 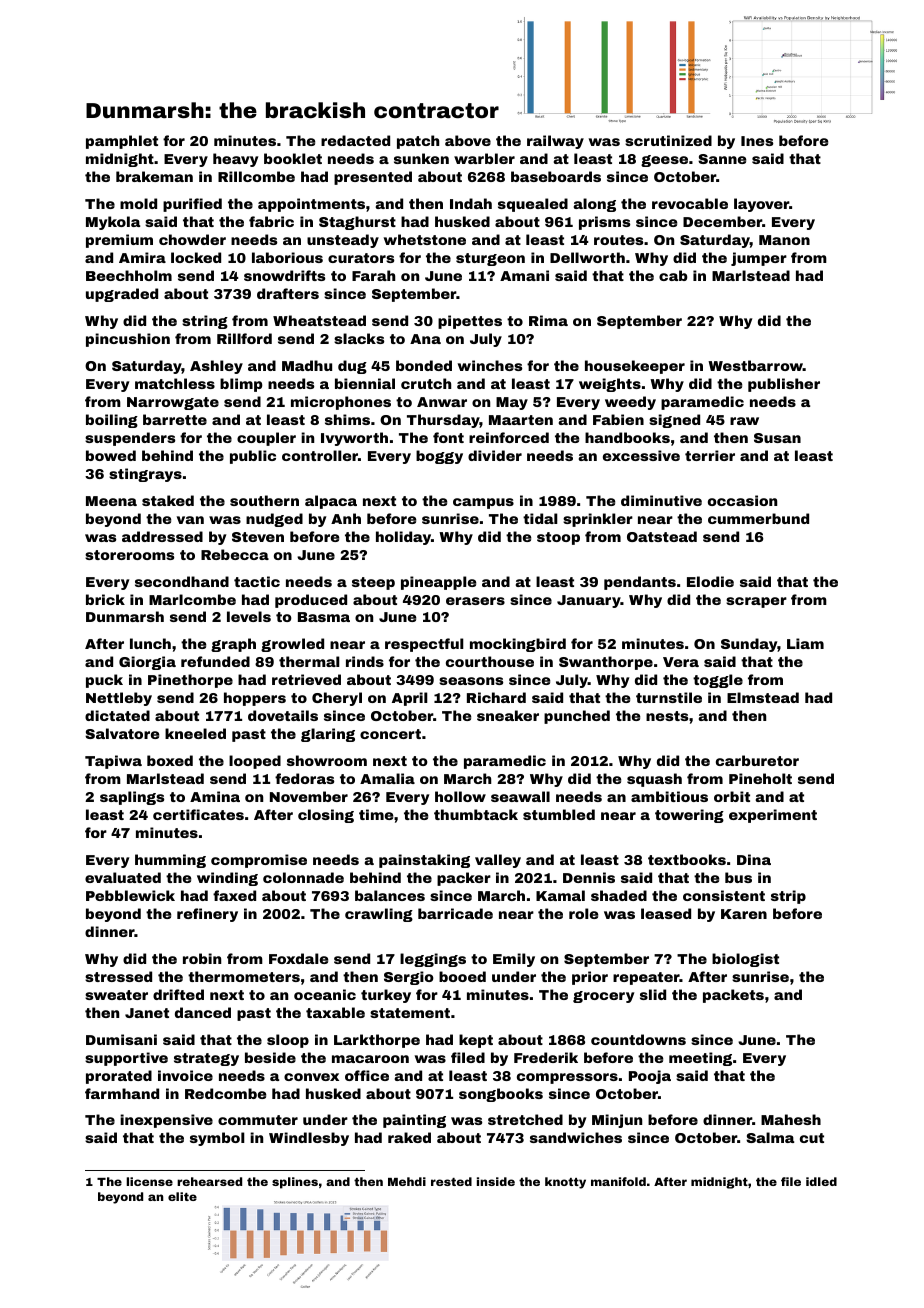 I want to click on elite, so click(x=182, y=1196).
